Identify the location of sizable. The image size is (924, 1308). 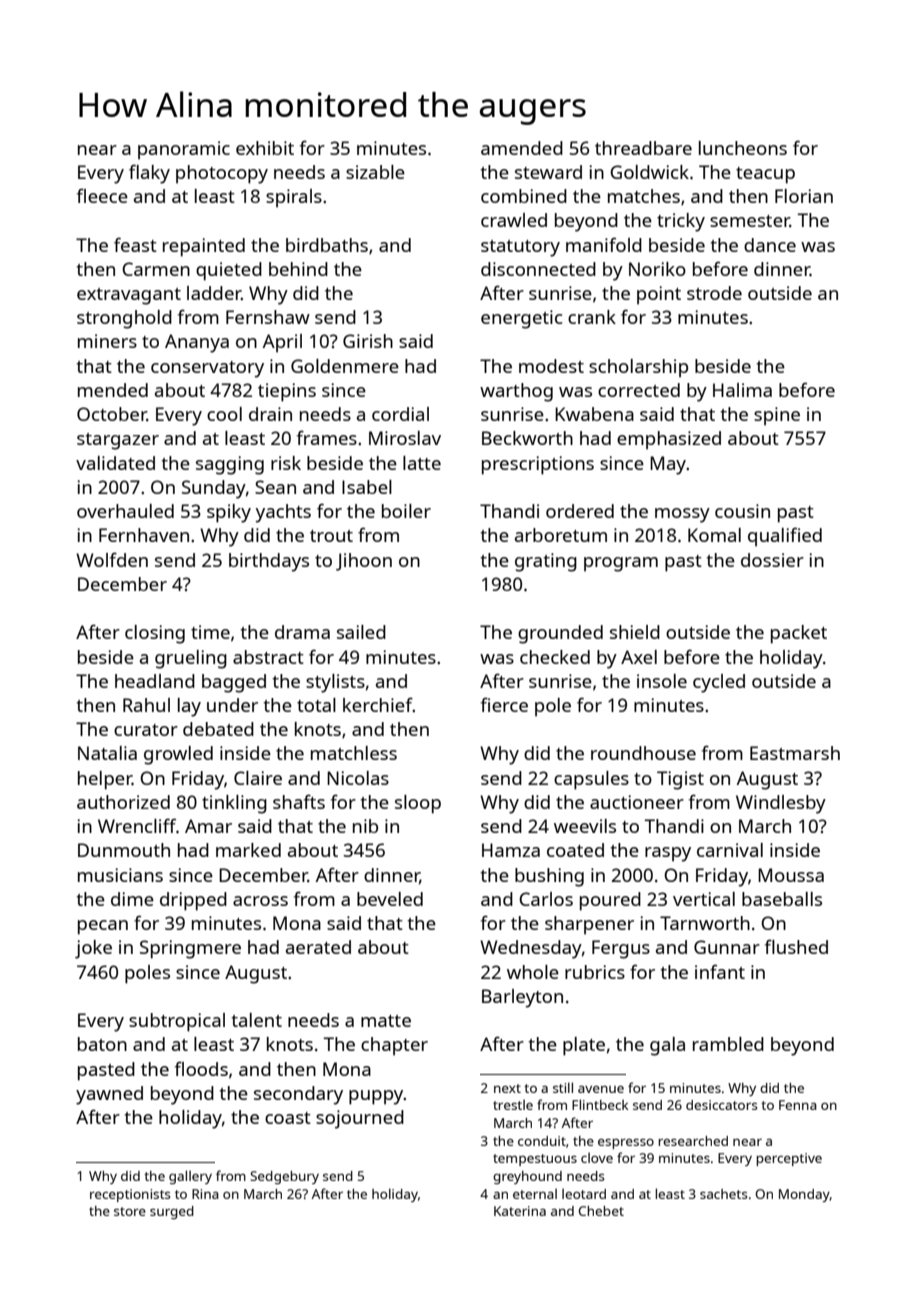
(375, 172).
